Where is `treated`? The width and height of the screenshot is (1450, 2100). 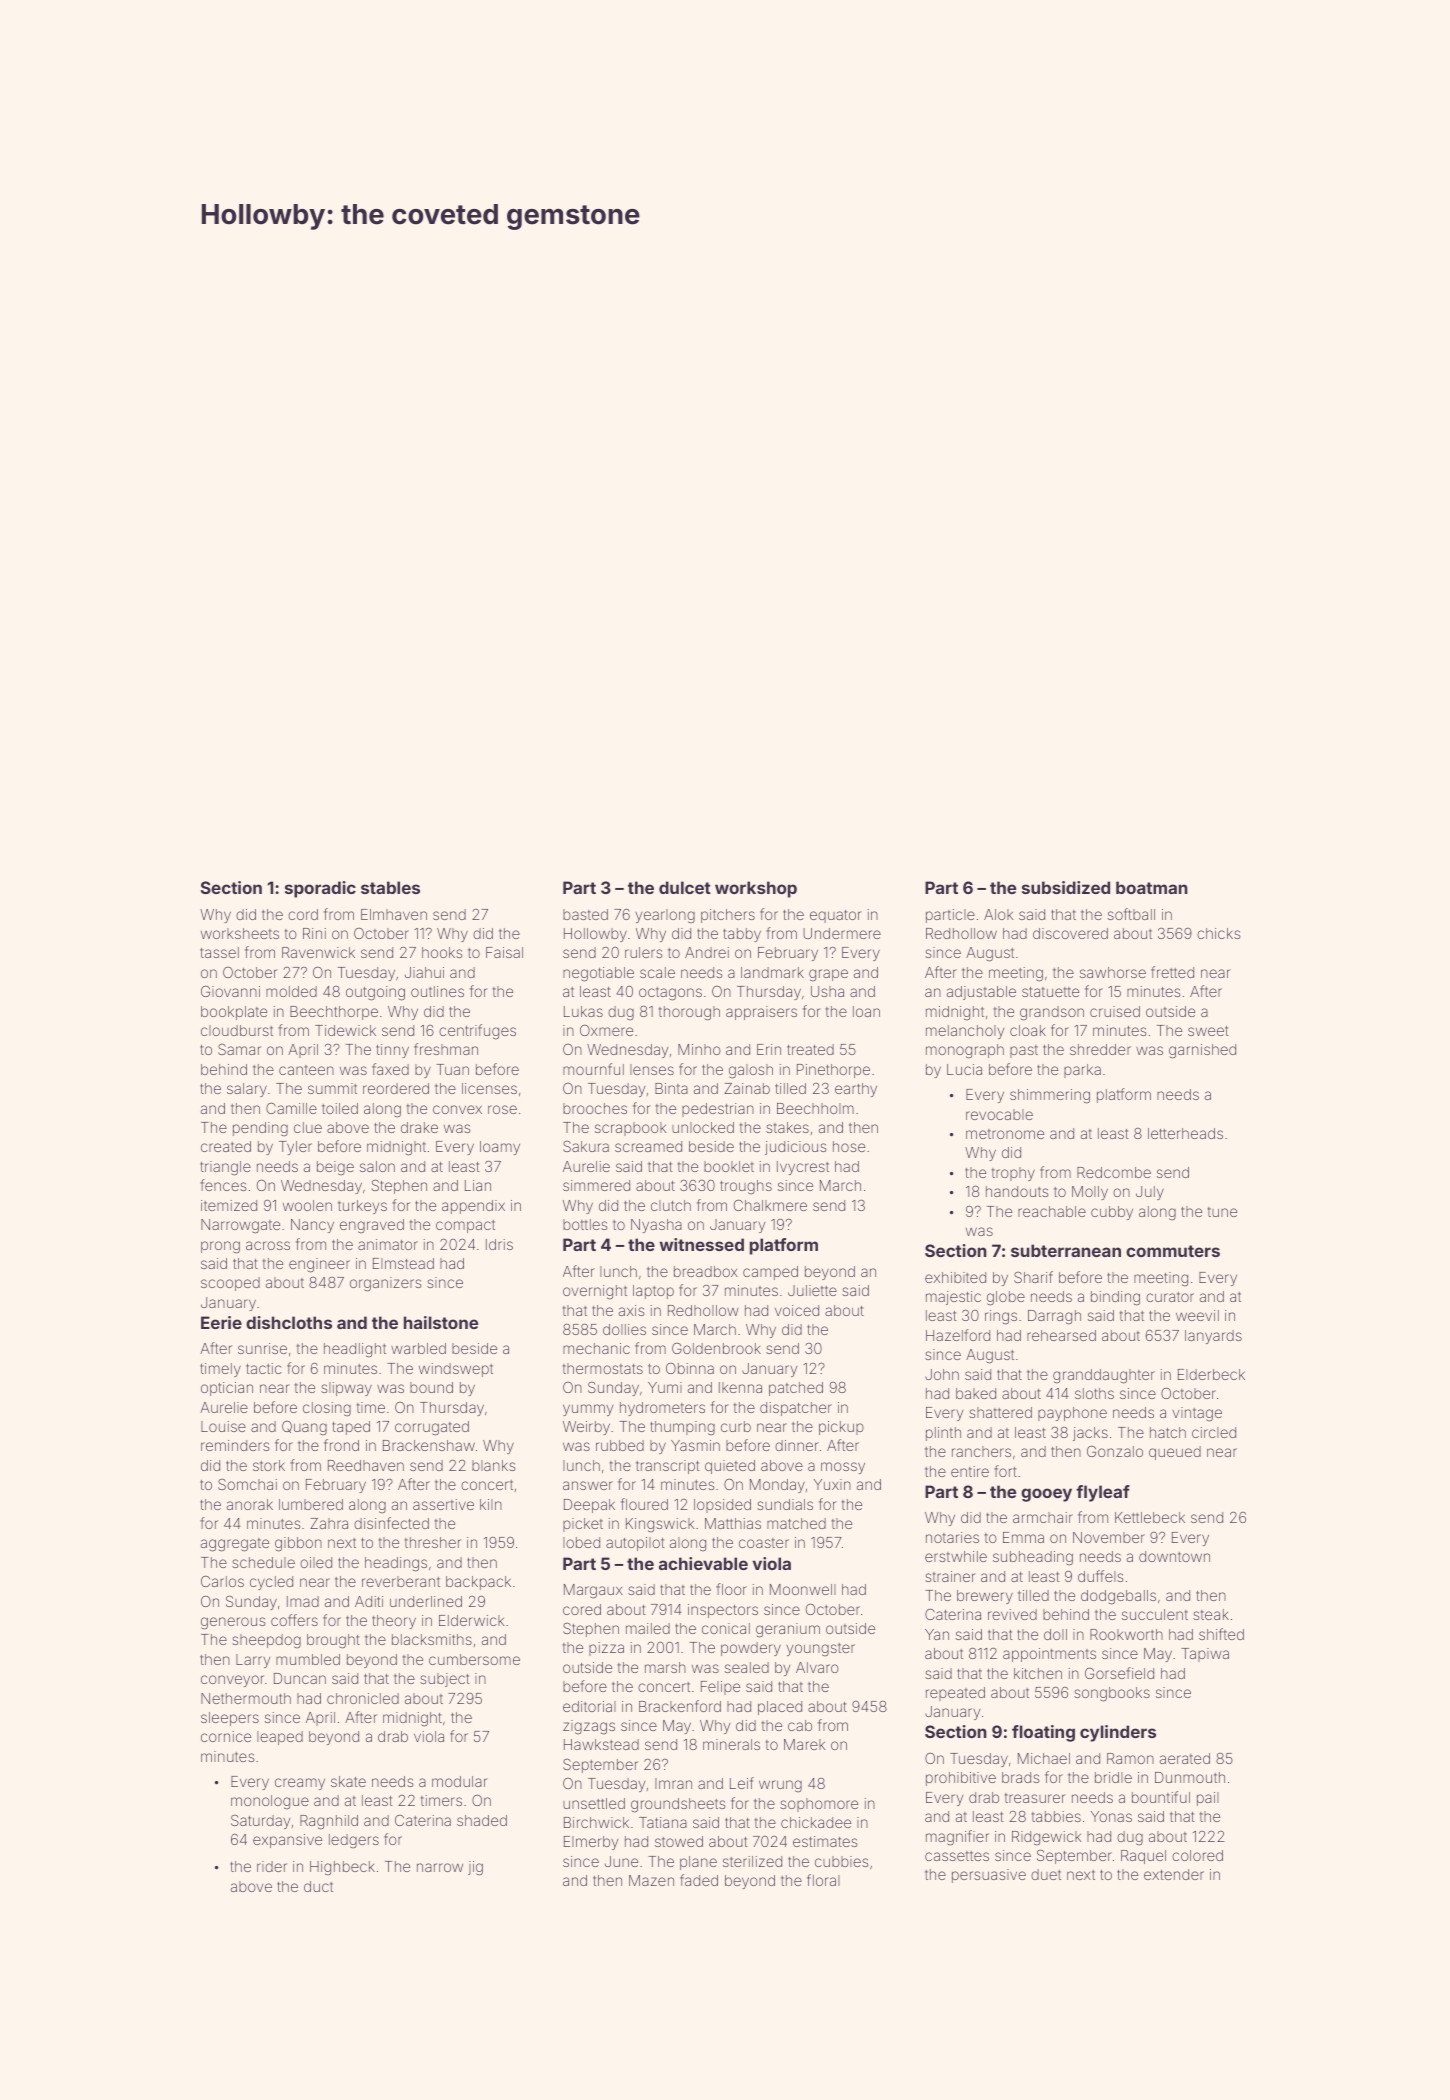 treated is located at coordinates (810, 1049).
